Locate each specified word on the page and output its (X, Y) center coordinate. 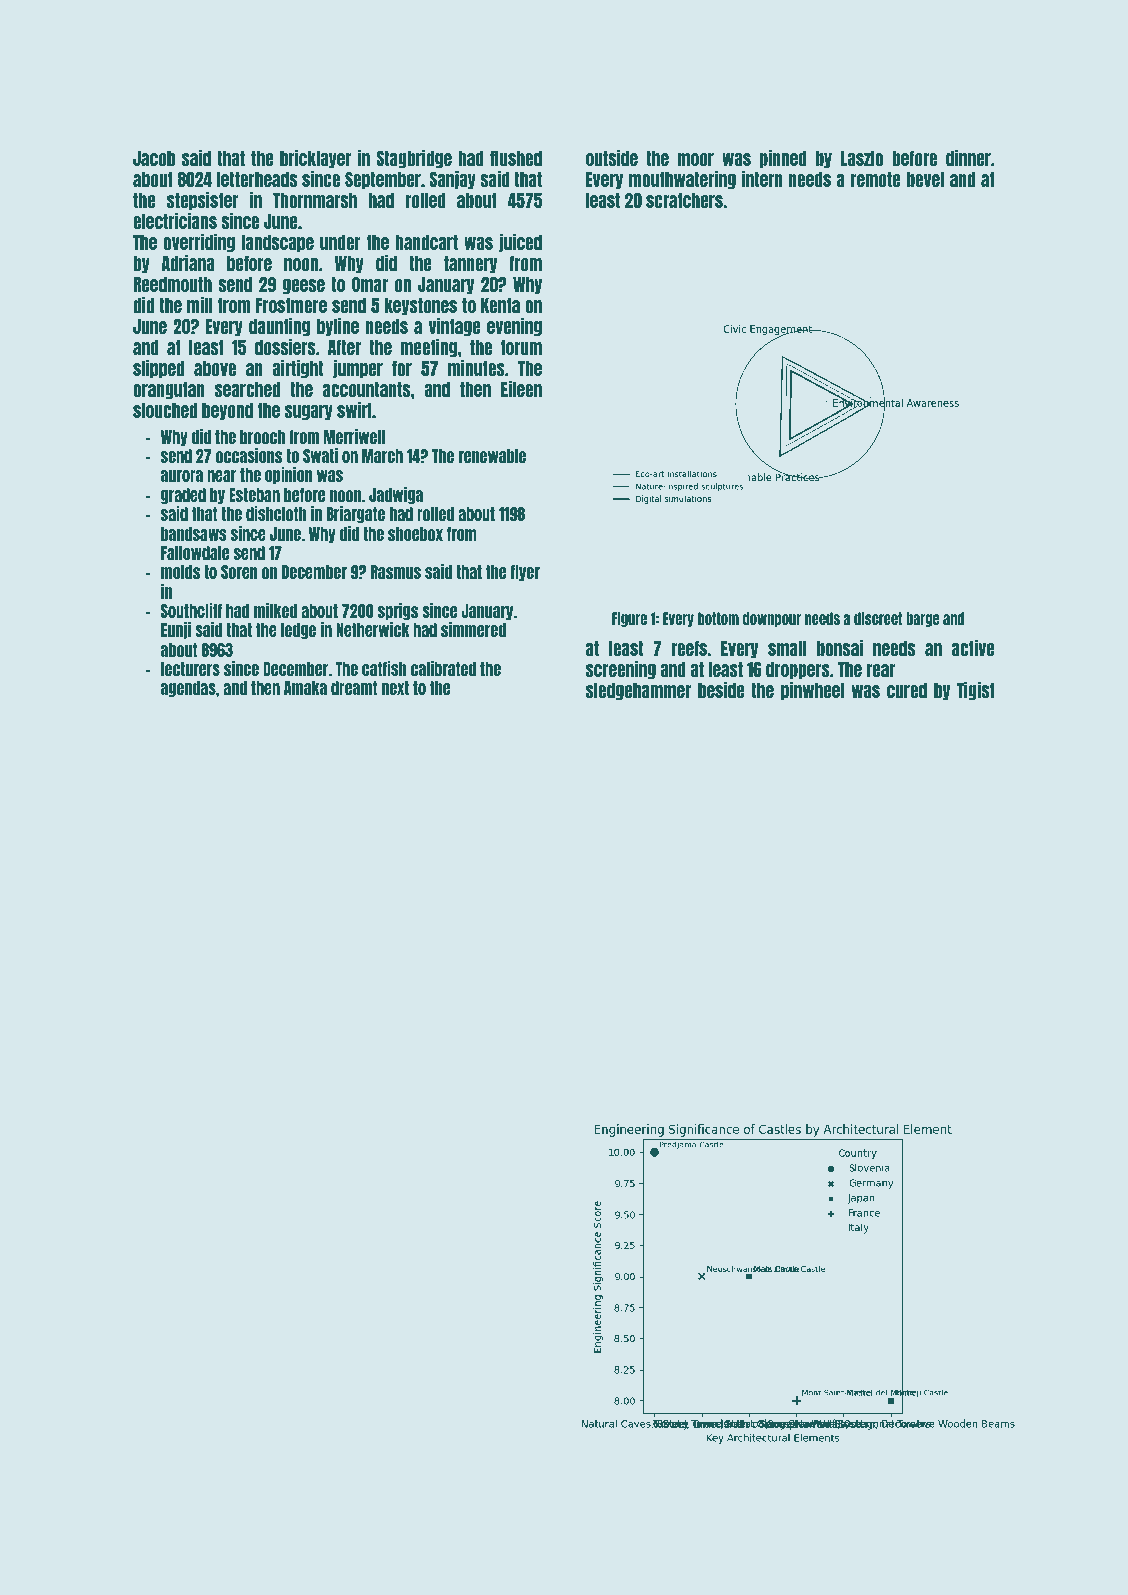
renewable (492, 456)
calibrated (443, 668)
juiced (520, 243)
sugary (309, 412)
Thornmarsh (315, 200)
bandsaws (194, 534)
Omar (370, 284)
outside (612, 158)
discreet (878, 618)
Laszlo (862, 158)
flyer (525, 573)
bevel (925, 179)
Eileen (521, 389)
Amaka (305, 688)
